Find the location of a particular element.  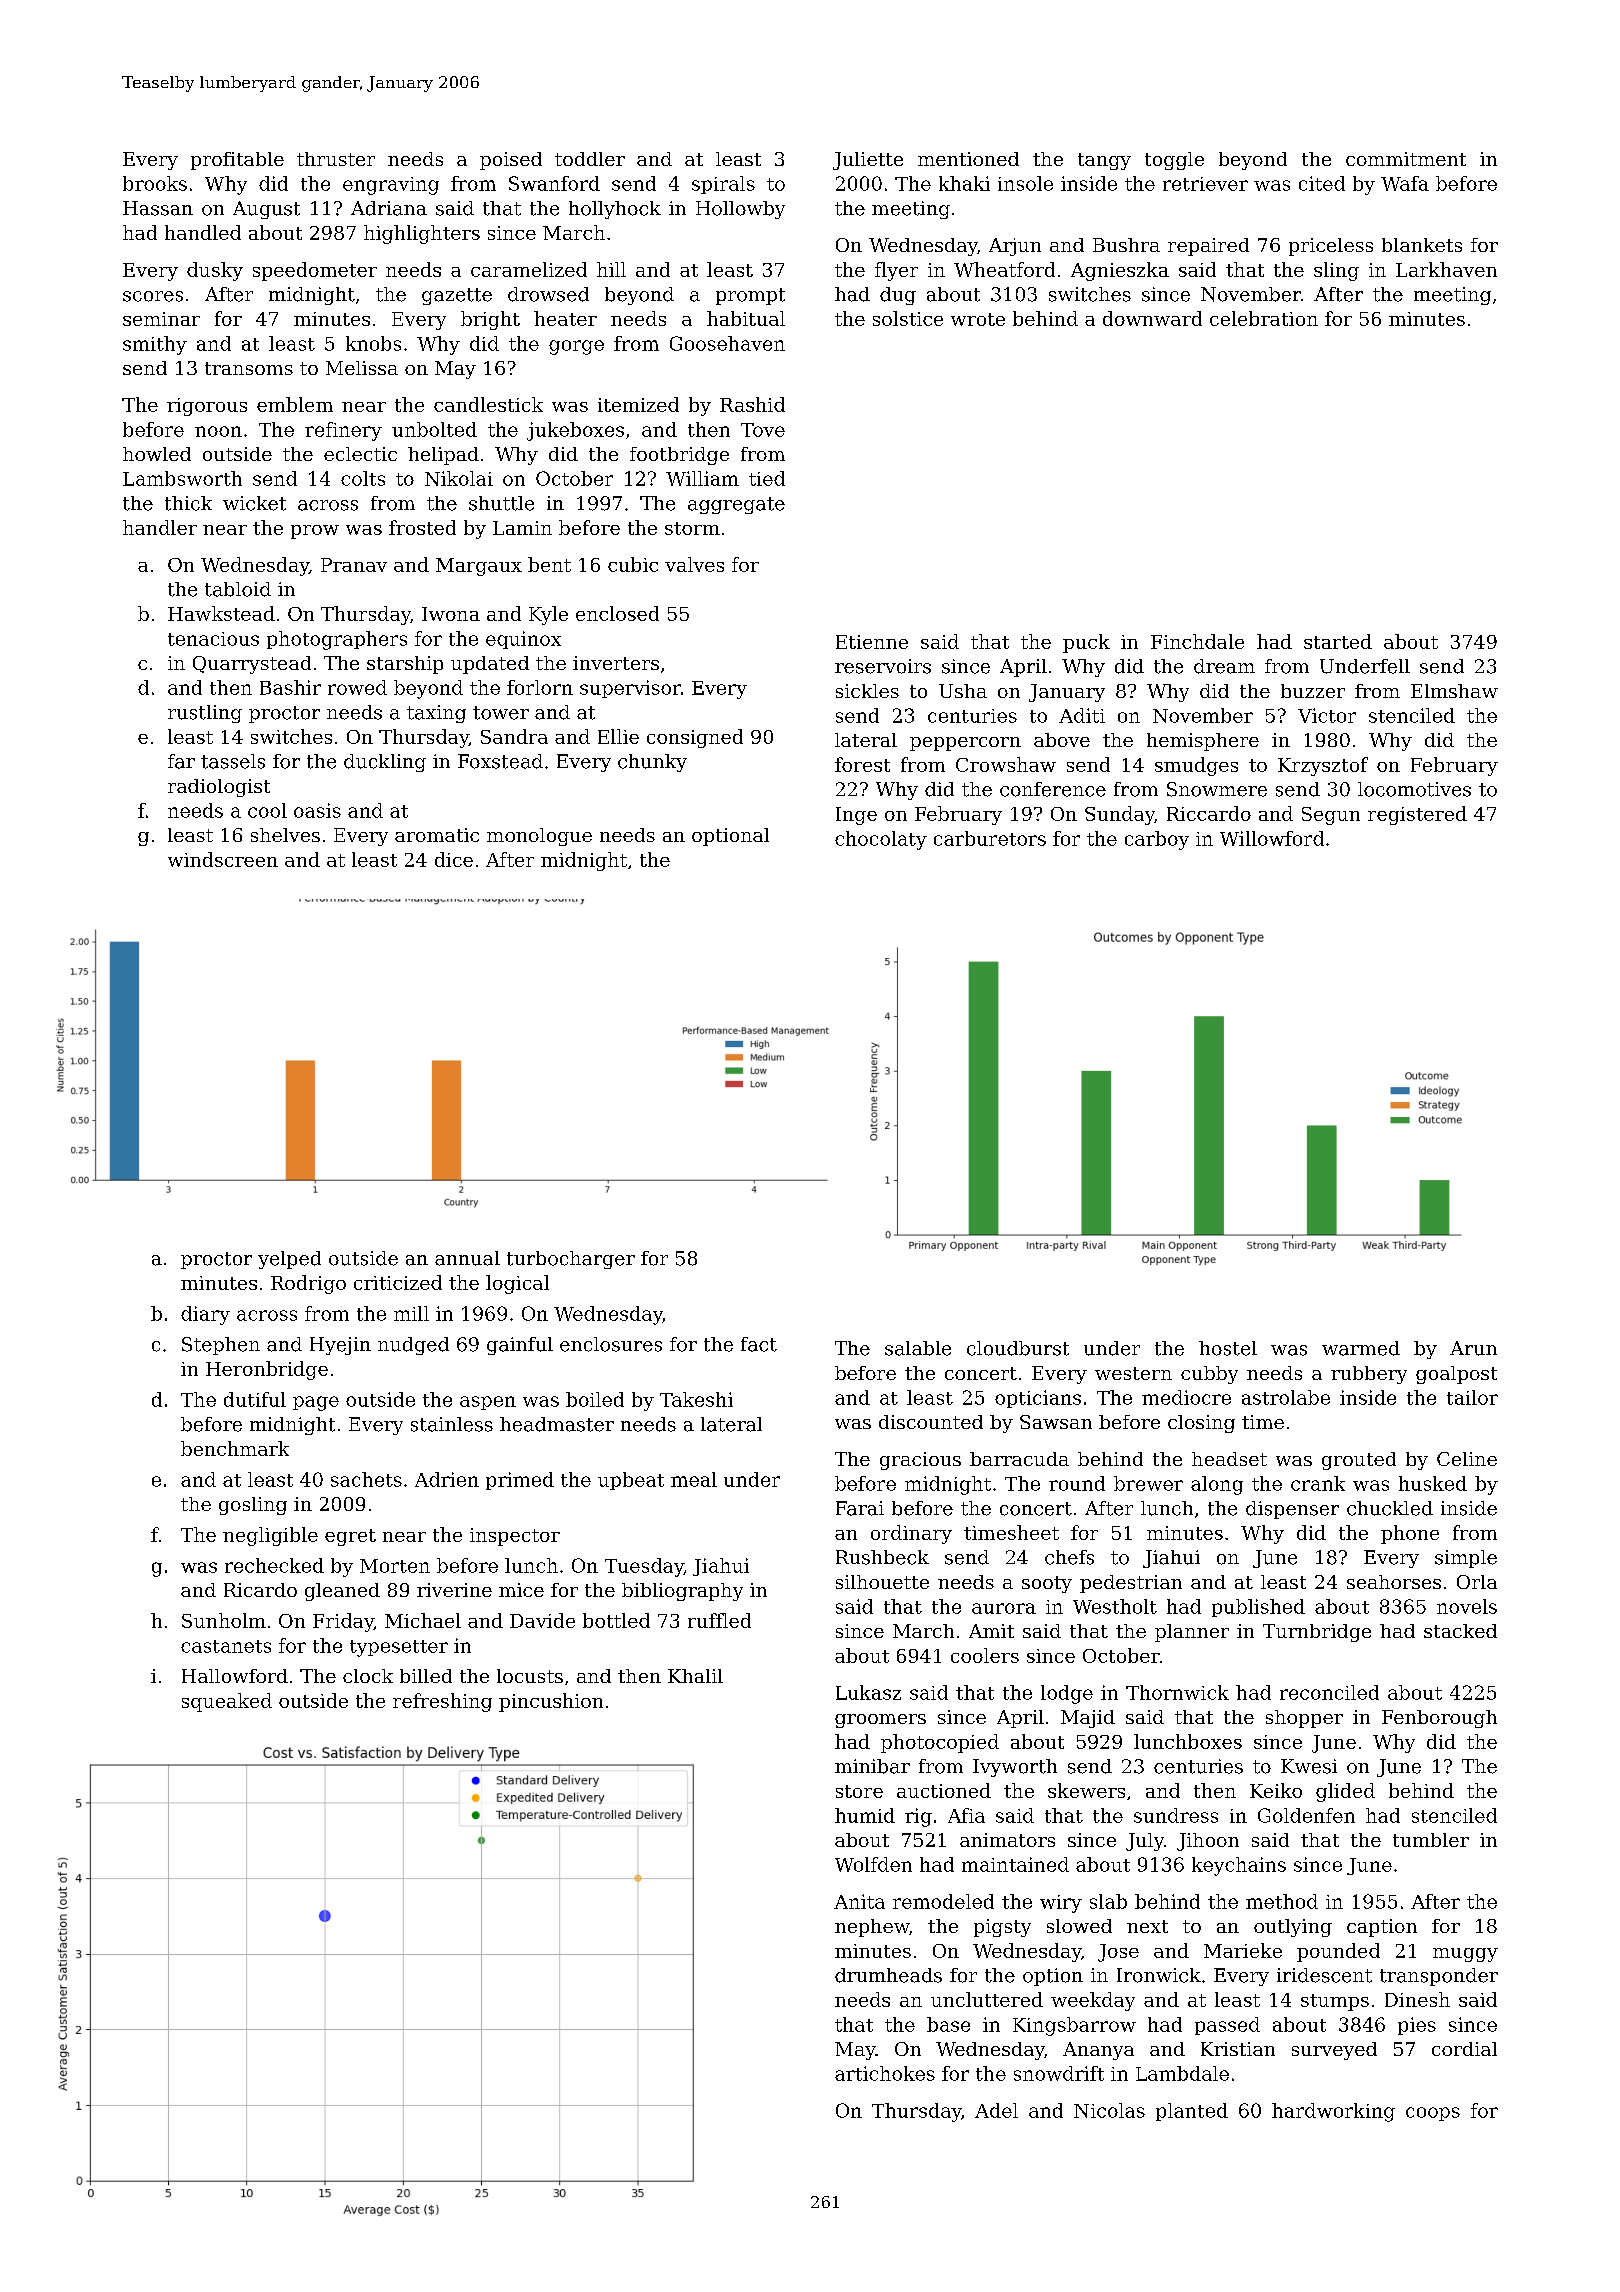

sachets is located at coordinates (366, 1479).
